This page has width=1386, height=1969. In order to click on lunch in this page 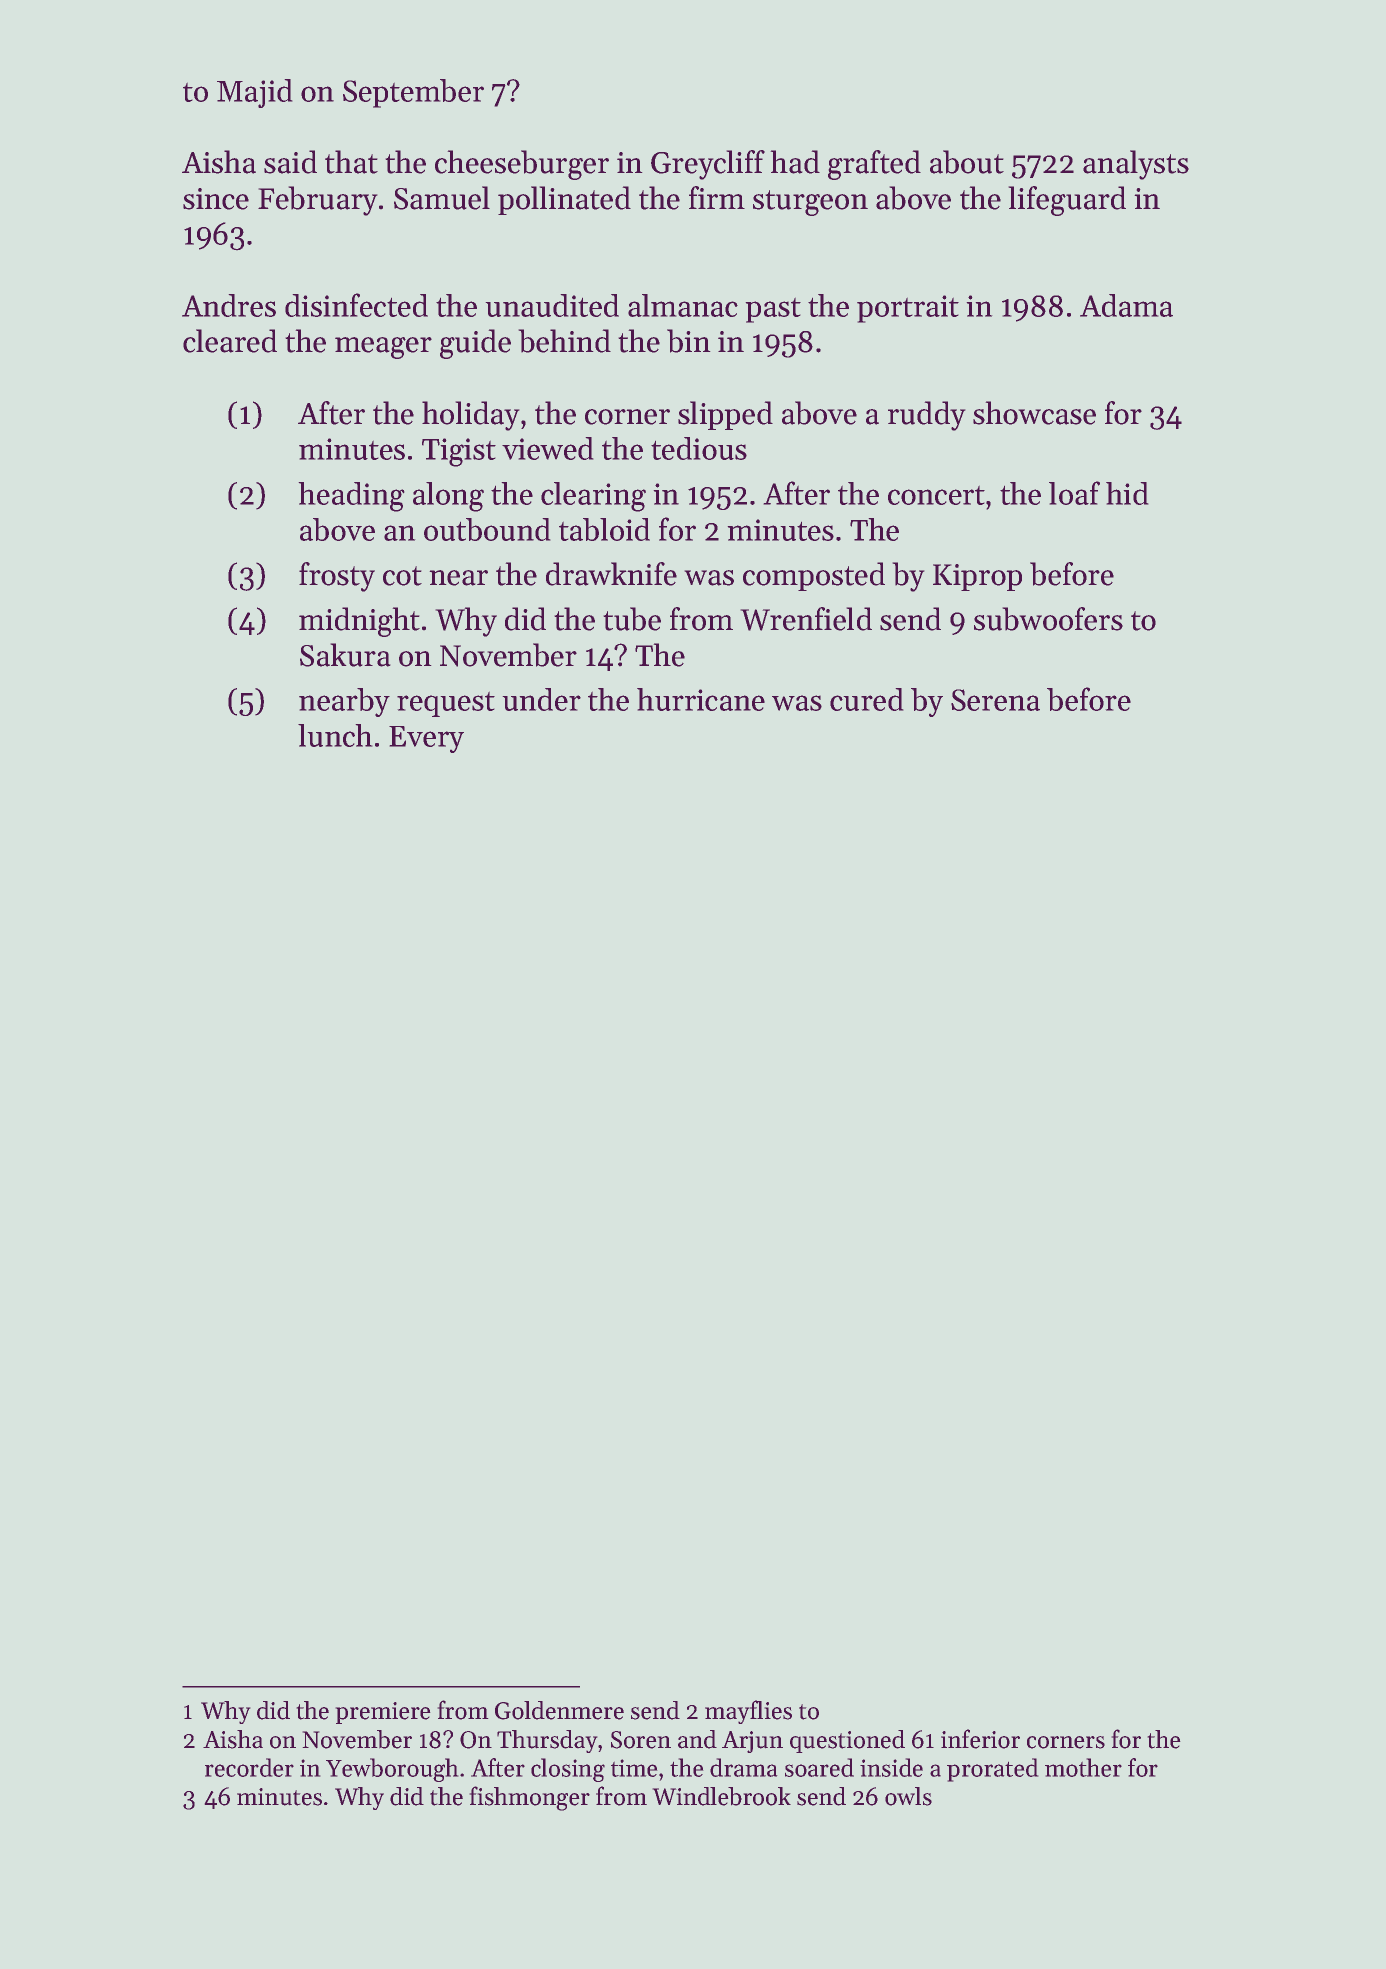, I will do `click(335, 735)`.
